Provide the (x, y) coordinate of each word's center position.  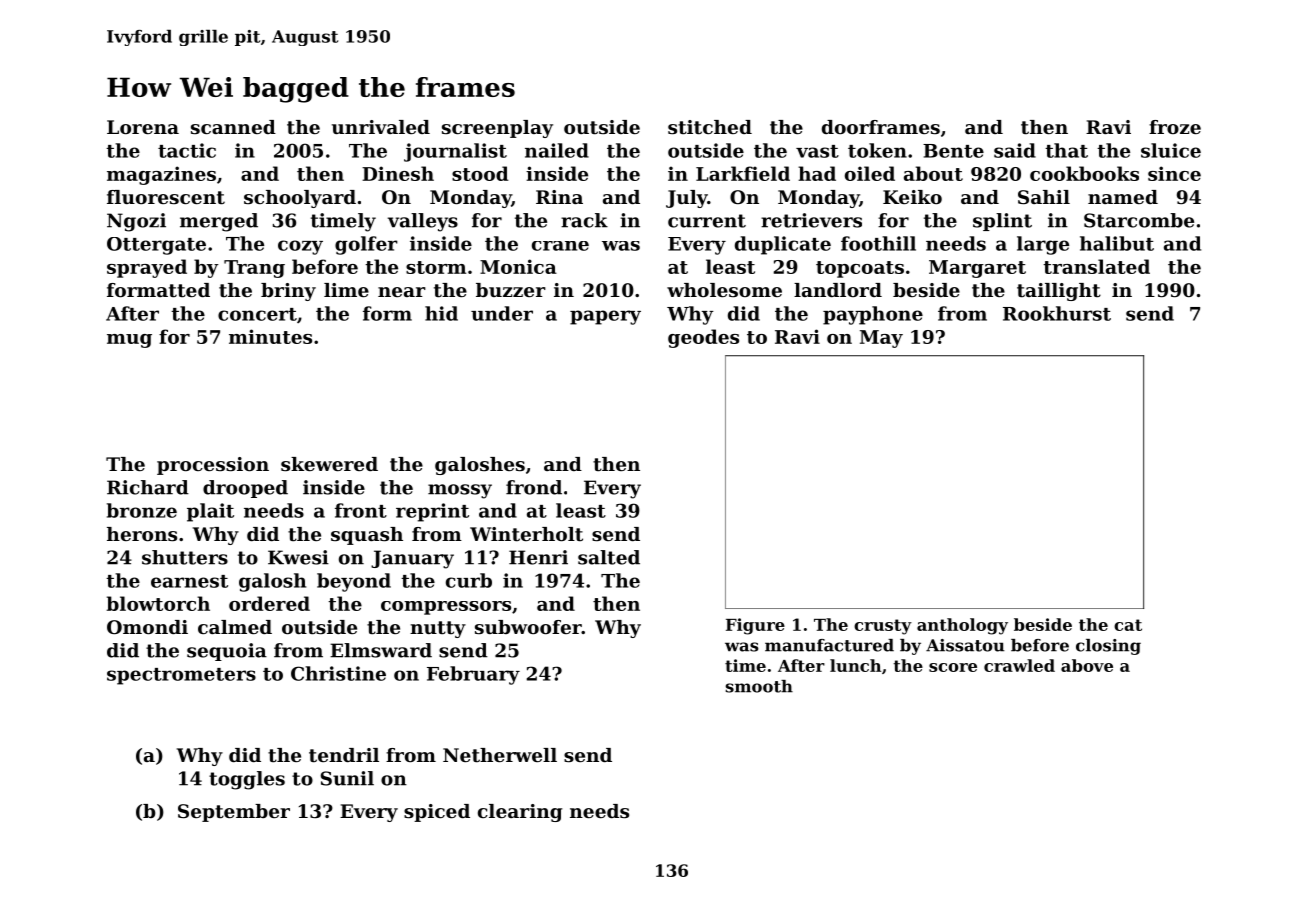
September (234, 813)
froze (1175, 127)
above (1087, 665)
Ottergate (156, 246)
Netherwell (500, 755)
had (817, 173)
